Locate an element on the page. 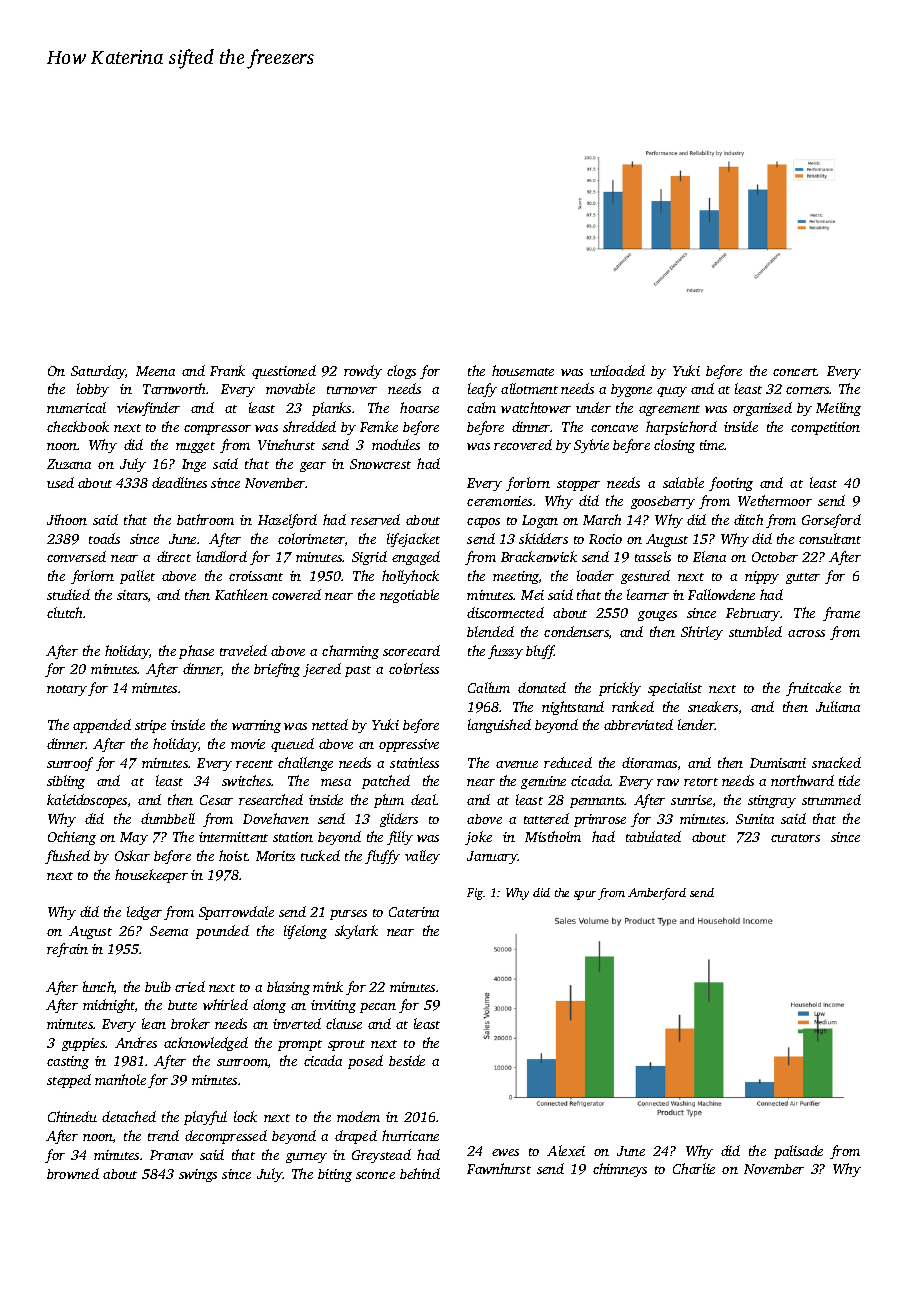  recovered is located at coordinates (523, 444).
